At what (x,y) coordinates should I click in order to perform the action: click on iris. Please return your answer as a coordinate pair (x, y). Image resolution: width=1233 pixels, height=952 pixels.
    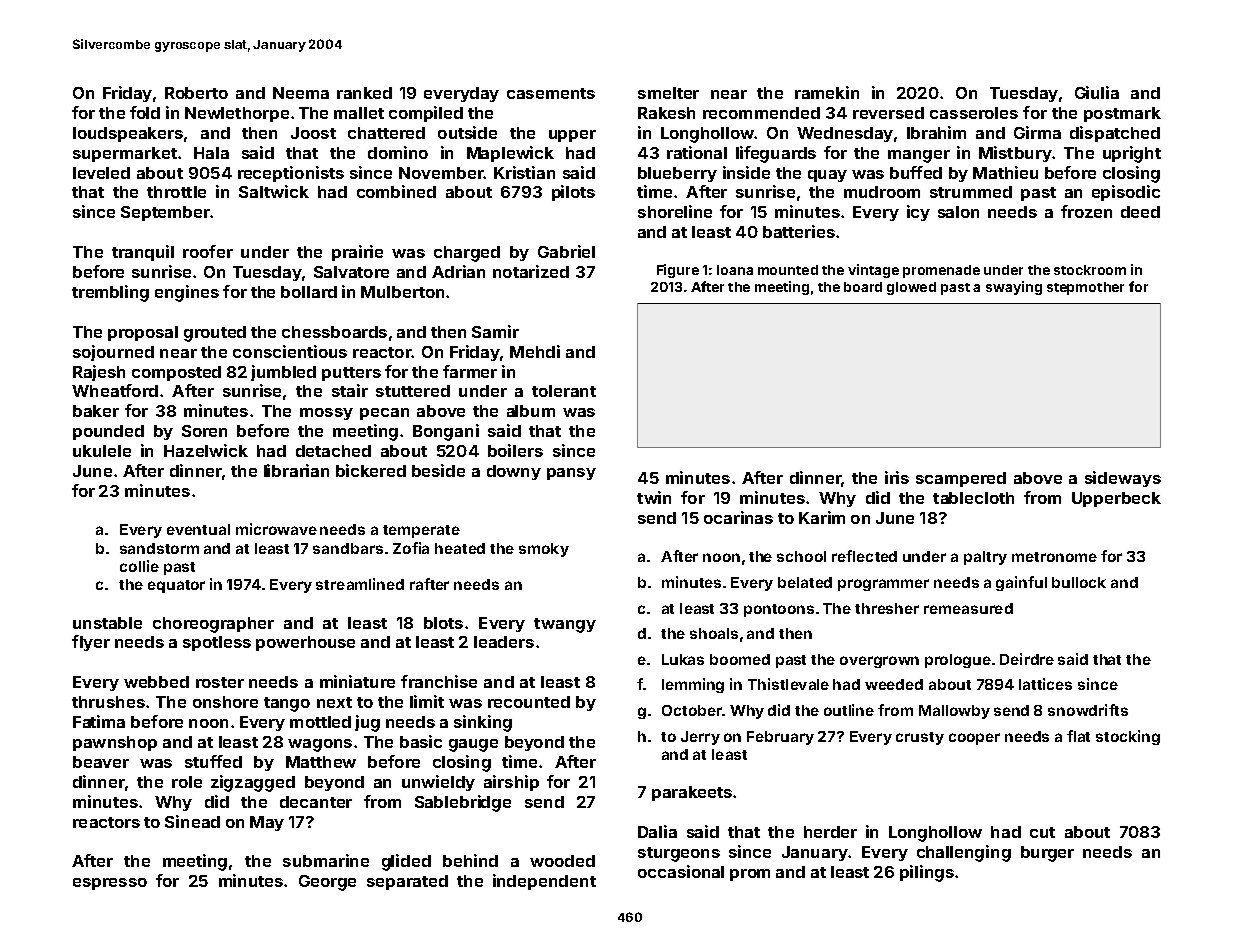
    Looking at the image, I should click on (897, 477).
